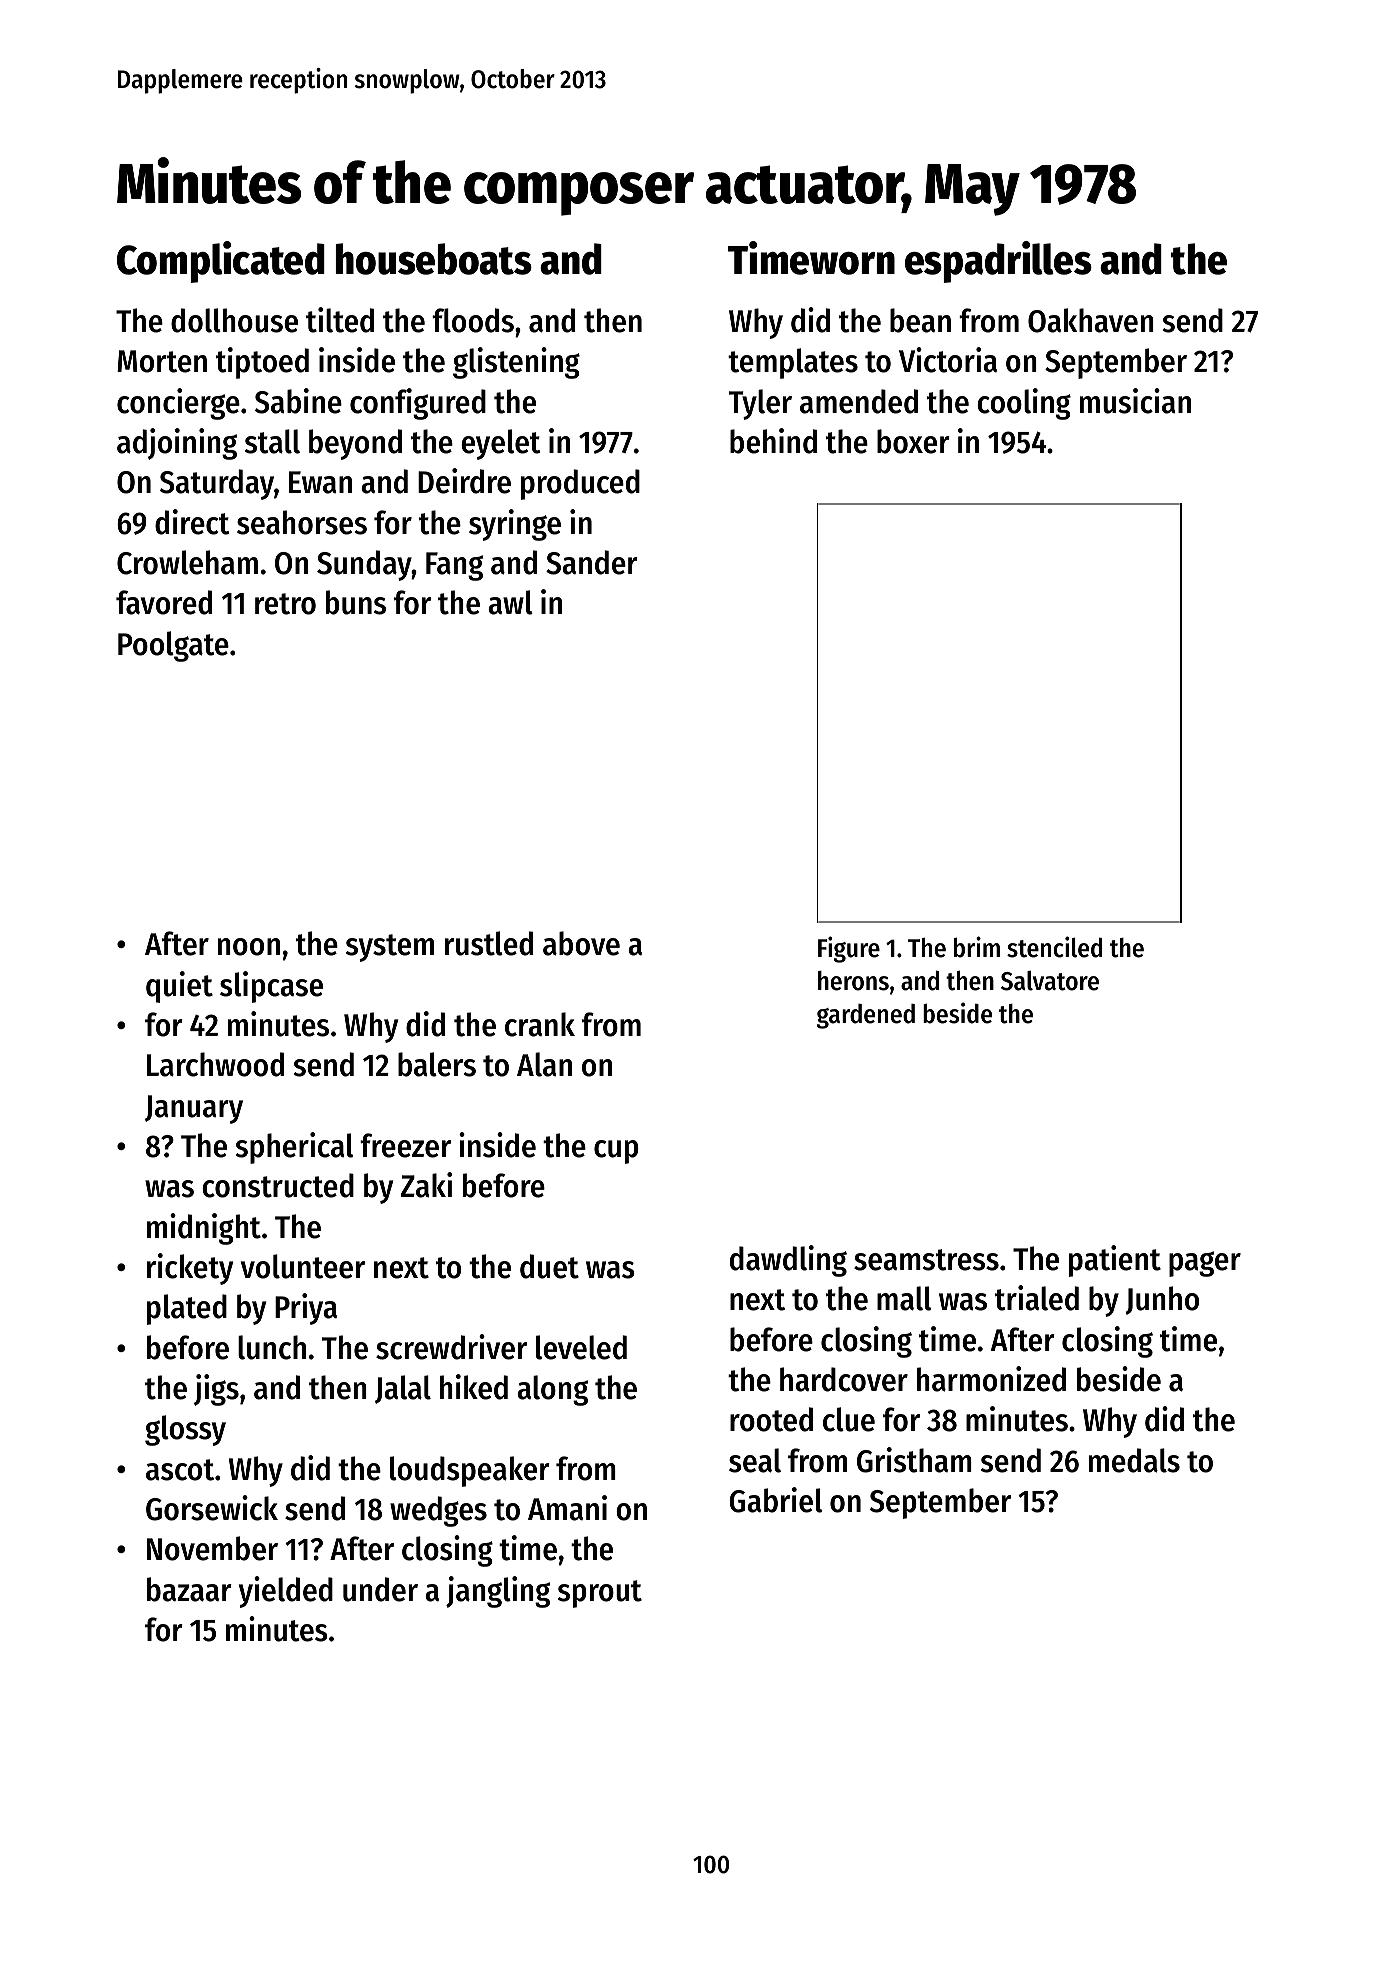 The height and width of the page is (1969, 1386). I want to click on above, so click(581, 943).
